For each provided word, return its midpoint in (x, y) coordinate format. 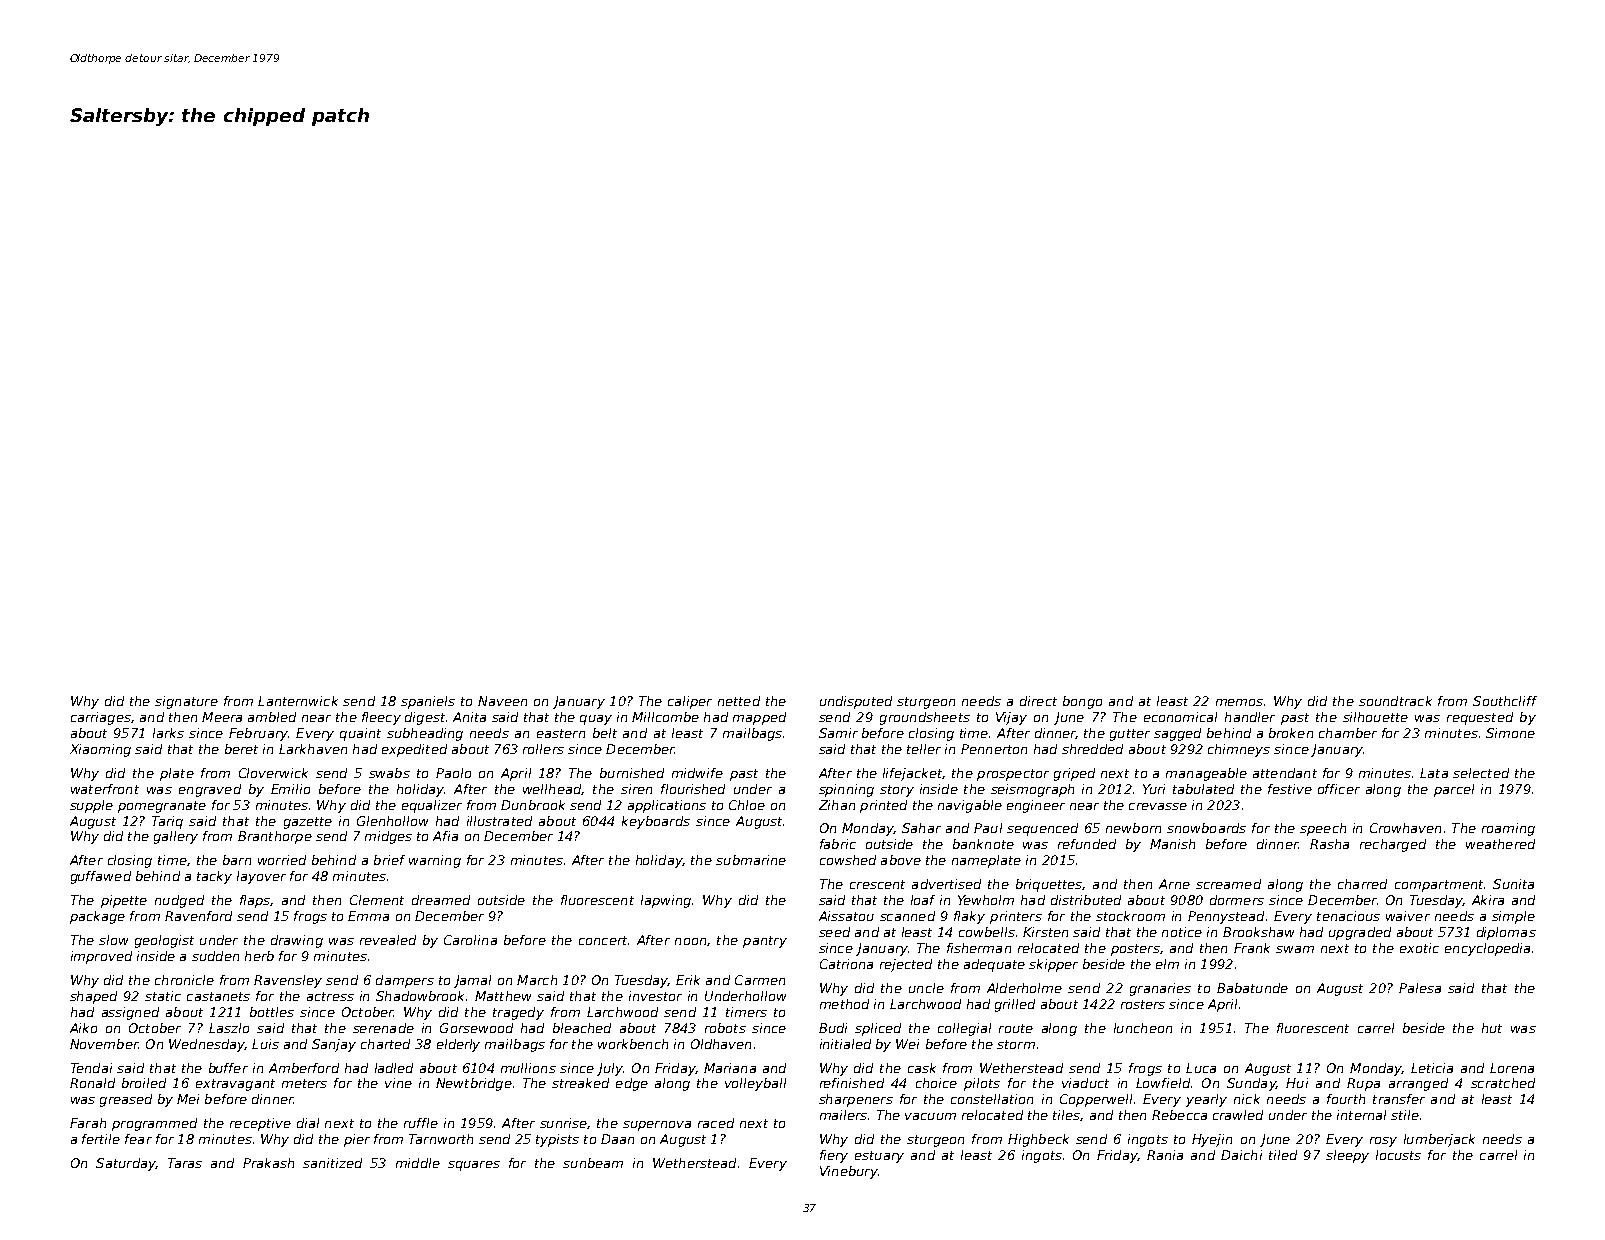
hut (1492, 1028)
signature (186, 702)
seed (834, 932)
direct (1038, 701)
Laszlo (229, 1028)
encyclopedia (1487, 949)
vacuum (930, 1116)
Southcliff (1505, 701)
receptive (260, 1124)
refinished (852, 1083)
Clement (377, 900)
